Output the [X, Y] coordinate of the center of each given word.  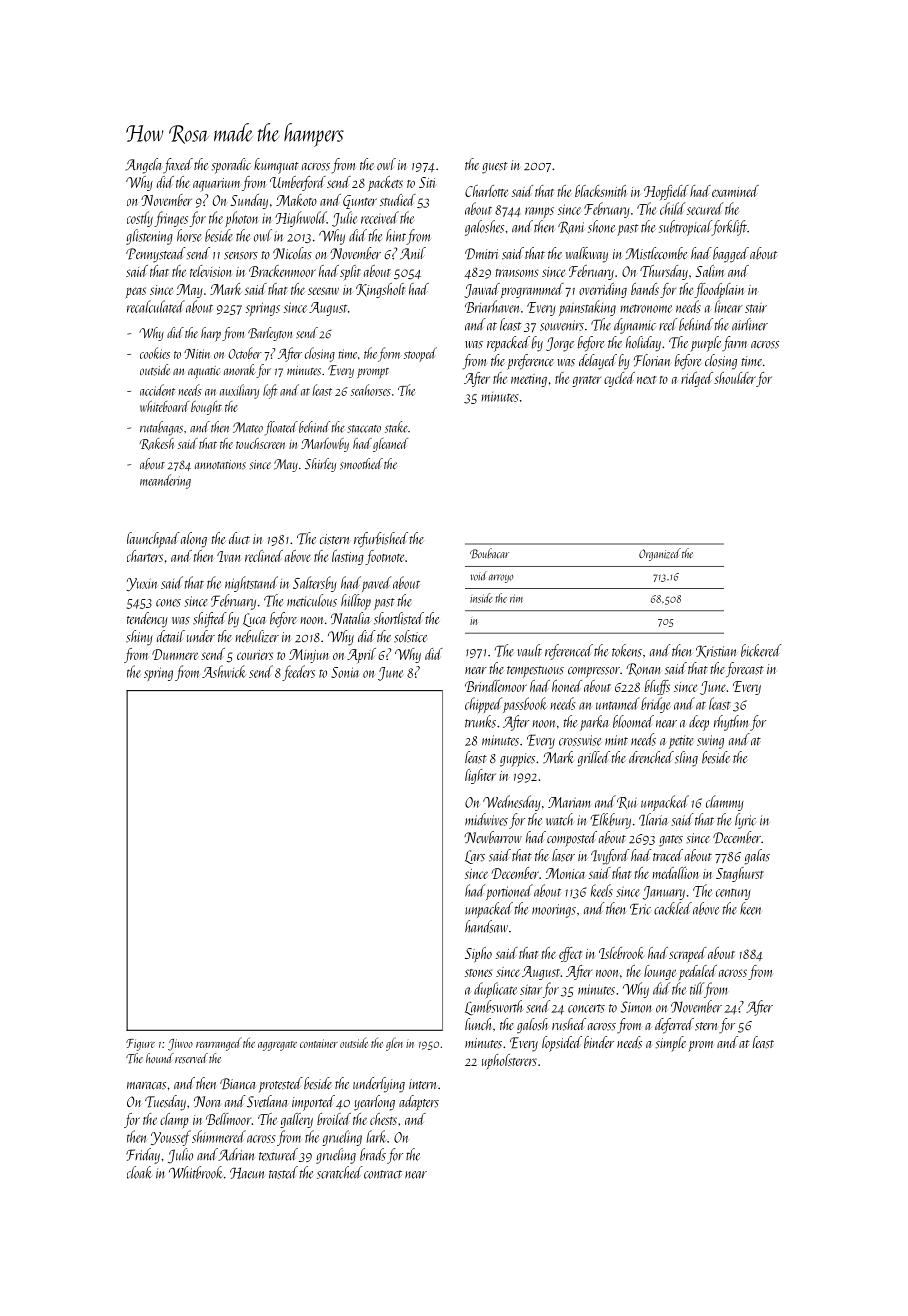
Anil [413, 253]
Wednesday [512, 803]
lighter [480, 776]
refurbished [381, 540]
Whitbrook [196, 1172]
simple [670, 1044]
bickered [761, 650]
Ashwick [224, 671]
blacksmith [600, 191]
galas [757, 857]
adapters [419, 1103]
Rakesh [157, 444]
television [211, 271]
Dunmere [175, 654]
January [664, 893]
